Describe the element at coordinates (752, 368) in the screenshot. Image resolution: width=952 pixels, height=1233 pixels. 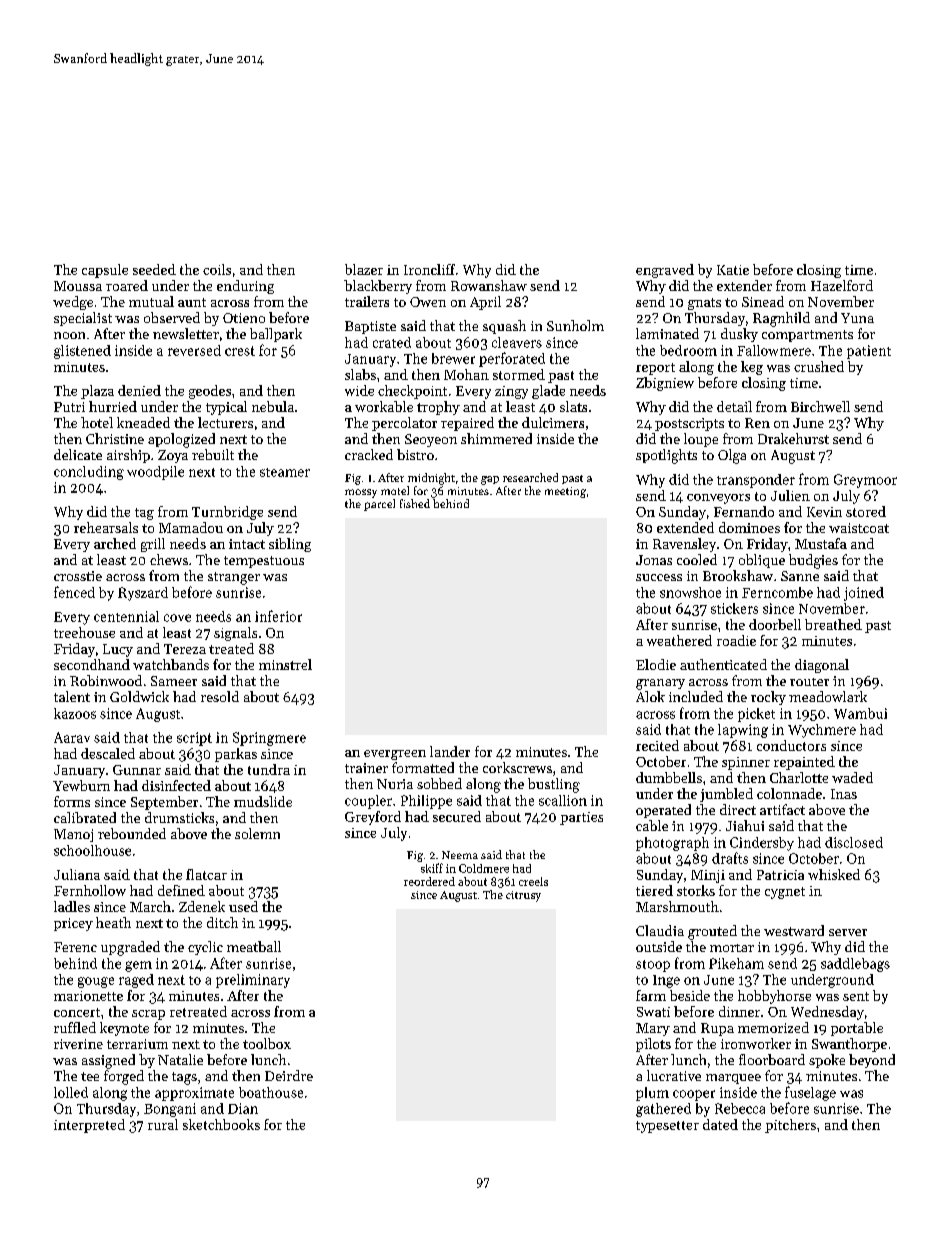
I see `keg` at that location.
